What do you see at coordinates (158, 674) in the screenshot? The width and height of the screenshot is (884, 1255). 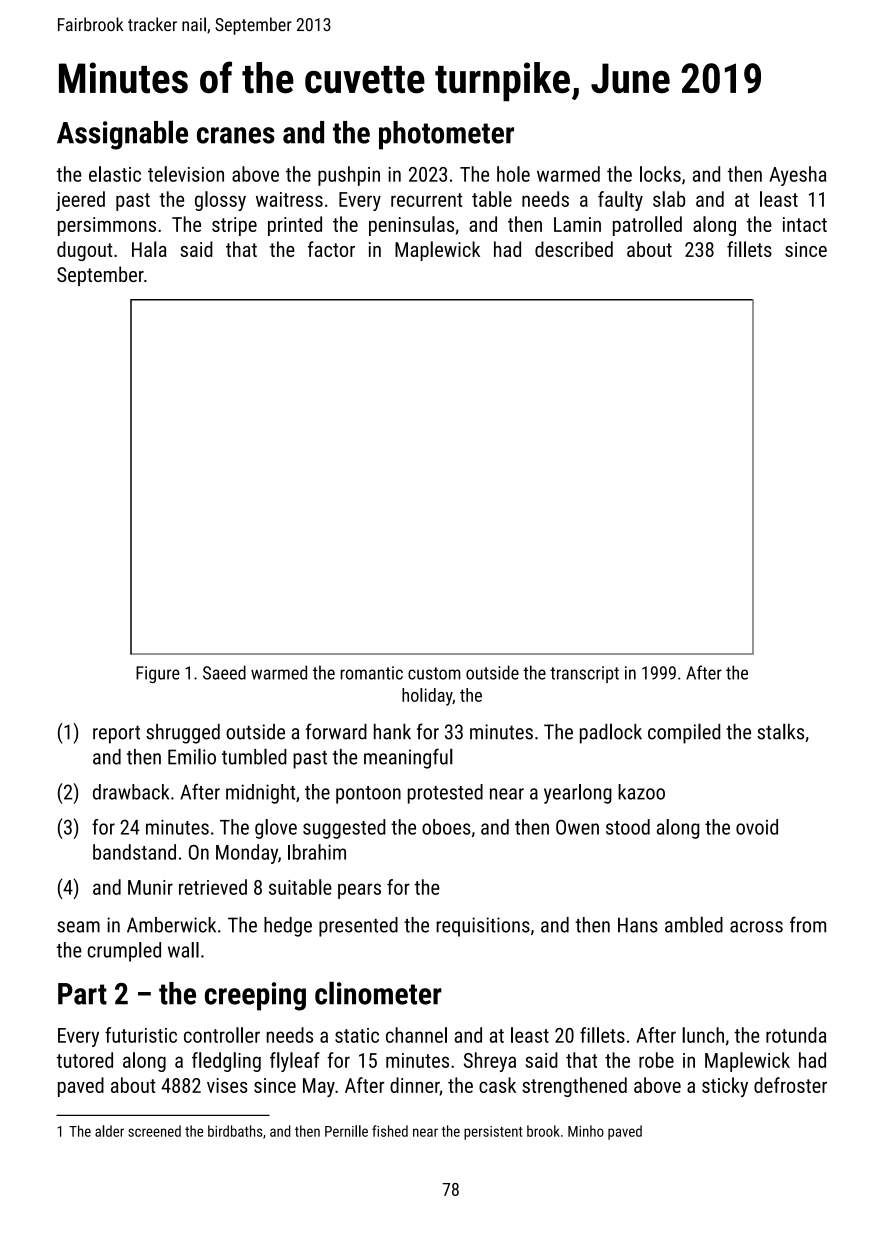 I see `Figure` at bounding box center [158, 674].
